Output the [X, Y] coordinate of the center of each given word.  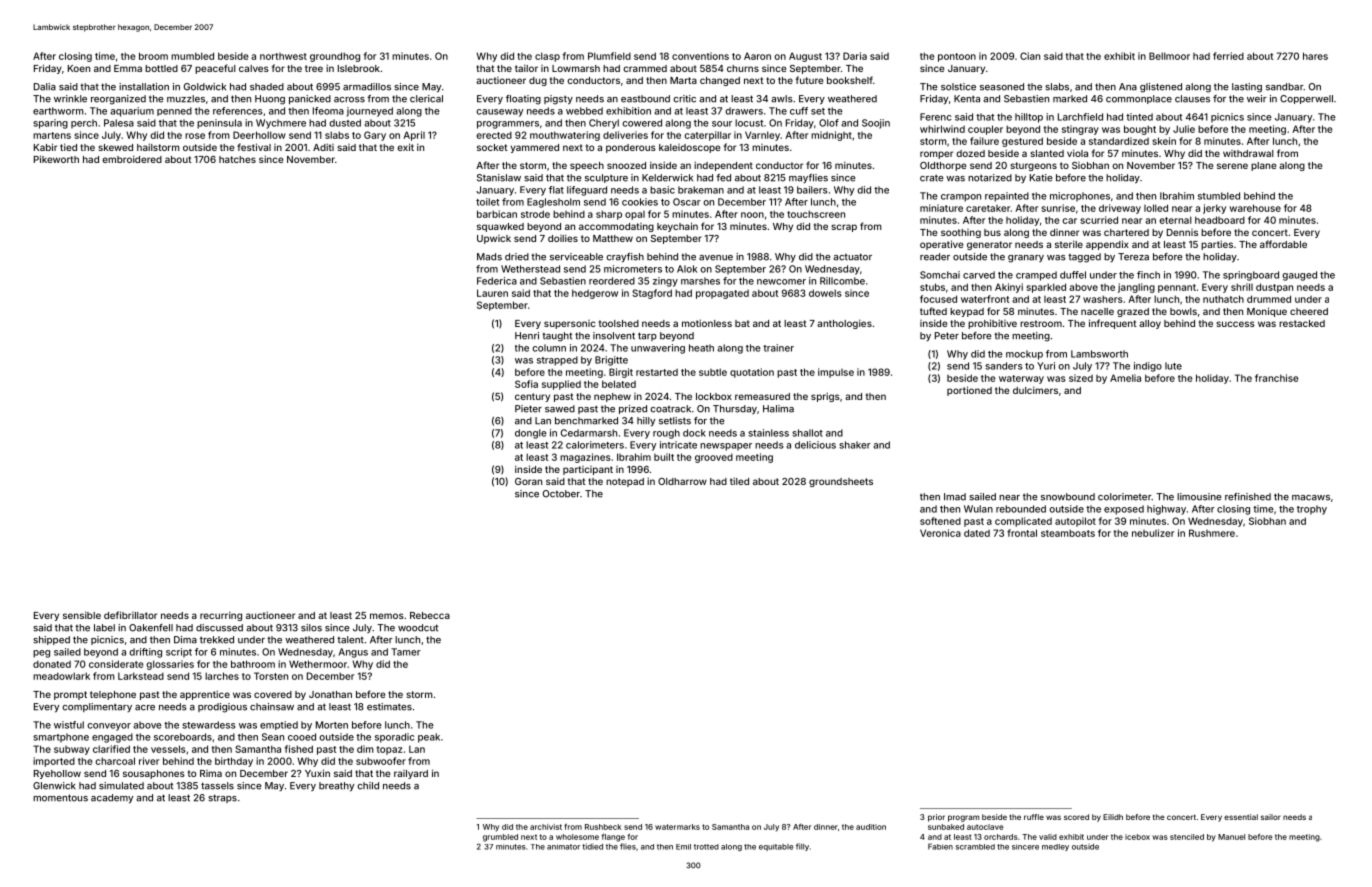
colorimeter [1124, 497]
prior [936, 818]
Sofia [526, 384]
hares [1315, 56]
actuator [852, 257]
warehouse [1255, 208]
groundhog [335, 57]
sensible [82, 615]
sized [1081, 378]
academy [112, 799]
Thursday [735, 409]
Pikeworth [56, 159]
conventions [700, 56]
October [561, 494]
